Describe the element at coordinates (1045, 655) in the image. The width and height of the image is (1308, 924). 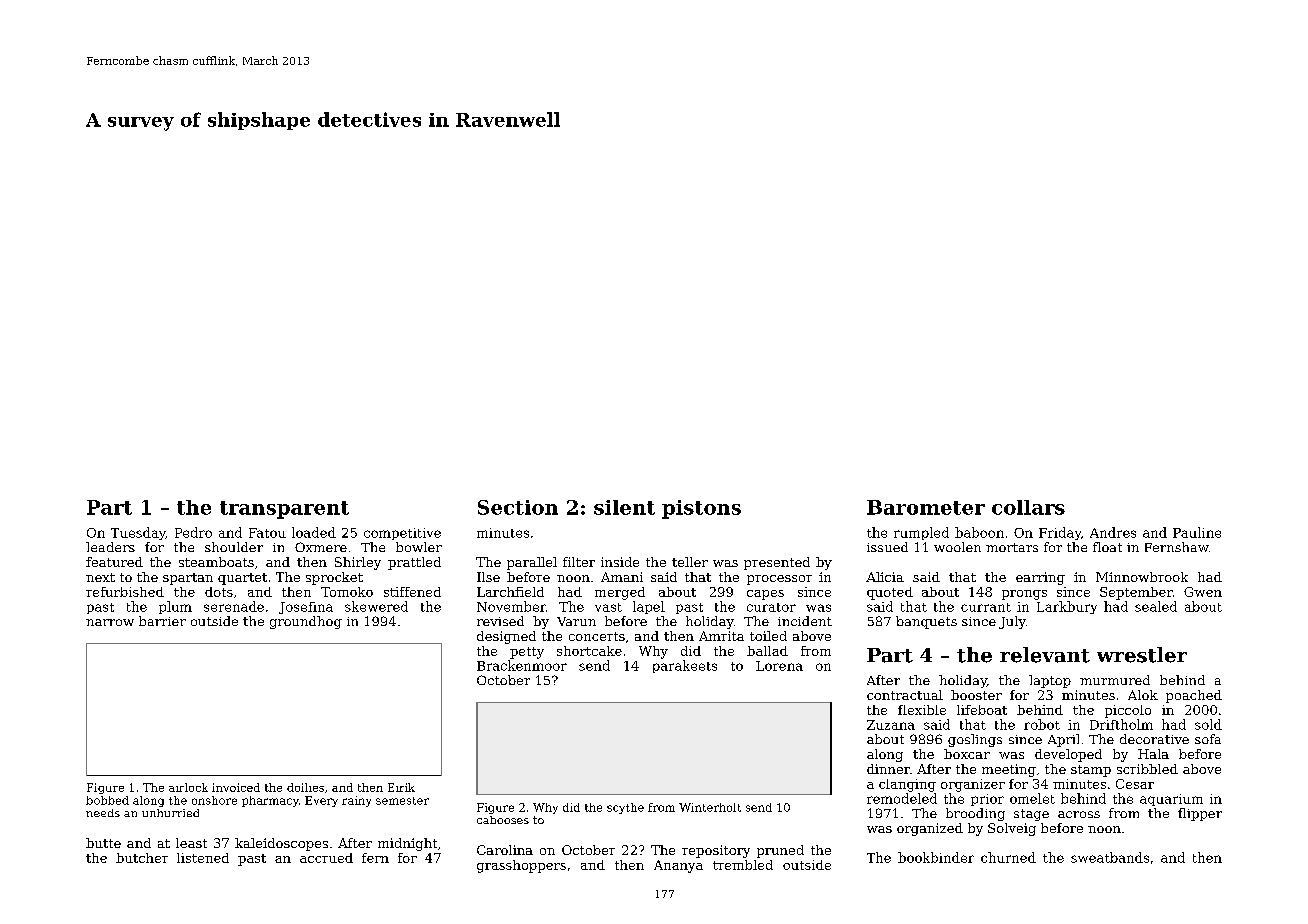
I see `relevant` at that location.
